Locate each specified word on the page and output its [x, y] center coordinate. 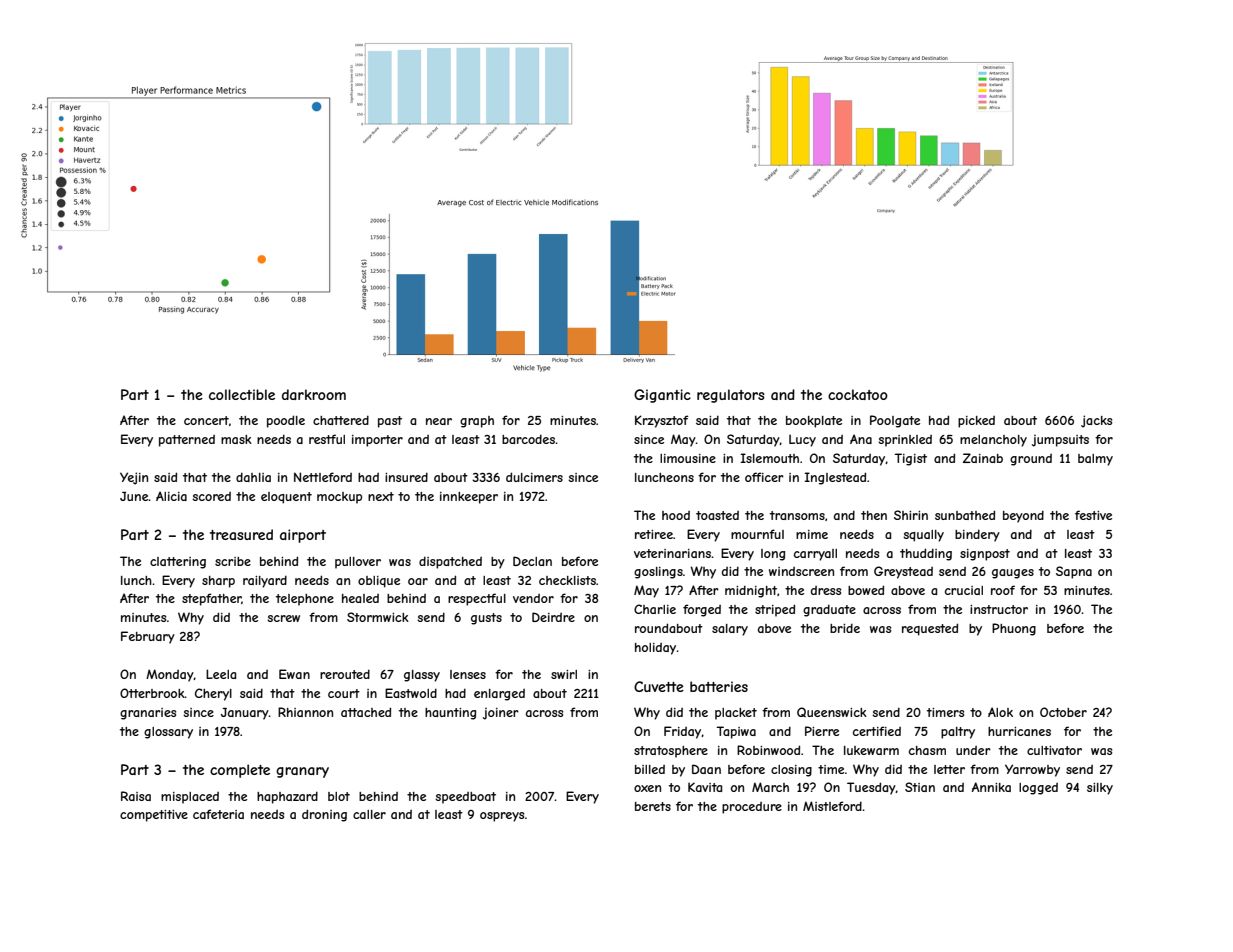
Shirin [911, 515]
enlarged [499, 695]
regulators [731, 396]
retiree [654, 534]
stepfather [212, 599]
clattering [178, 563]
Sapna [1074, 572]
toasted [717, 515]
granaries [148, 714]
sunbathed [965, 515]
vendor [533, 598]
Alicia [171, 496]
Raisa [136, 796]
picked [976, 422]
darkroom [314, 394]
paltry [958, 733]
